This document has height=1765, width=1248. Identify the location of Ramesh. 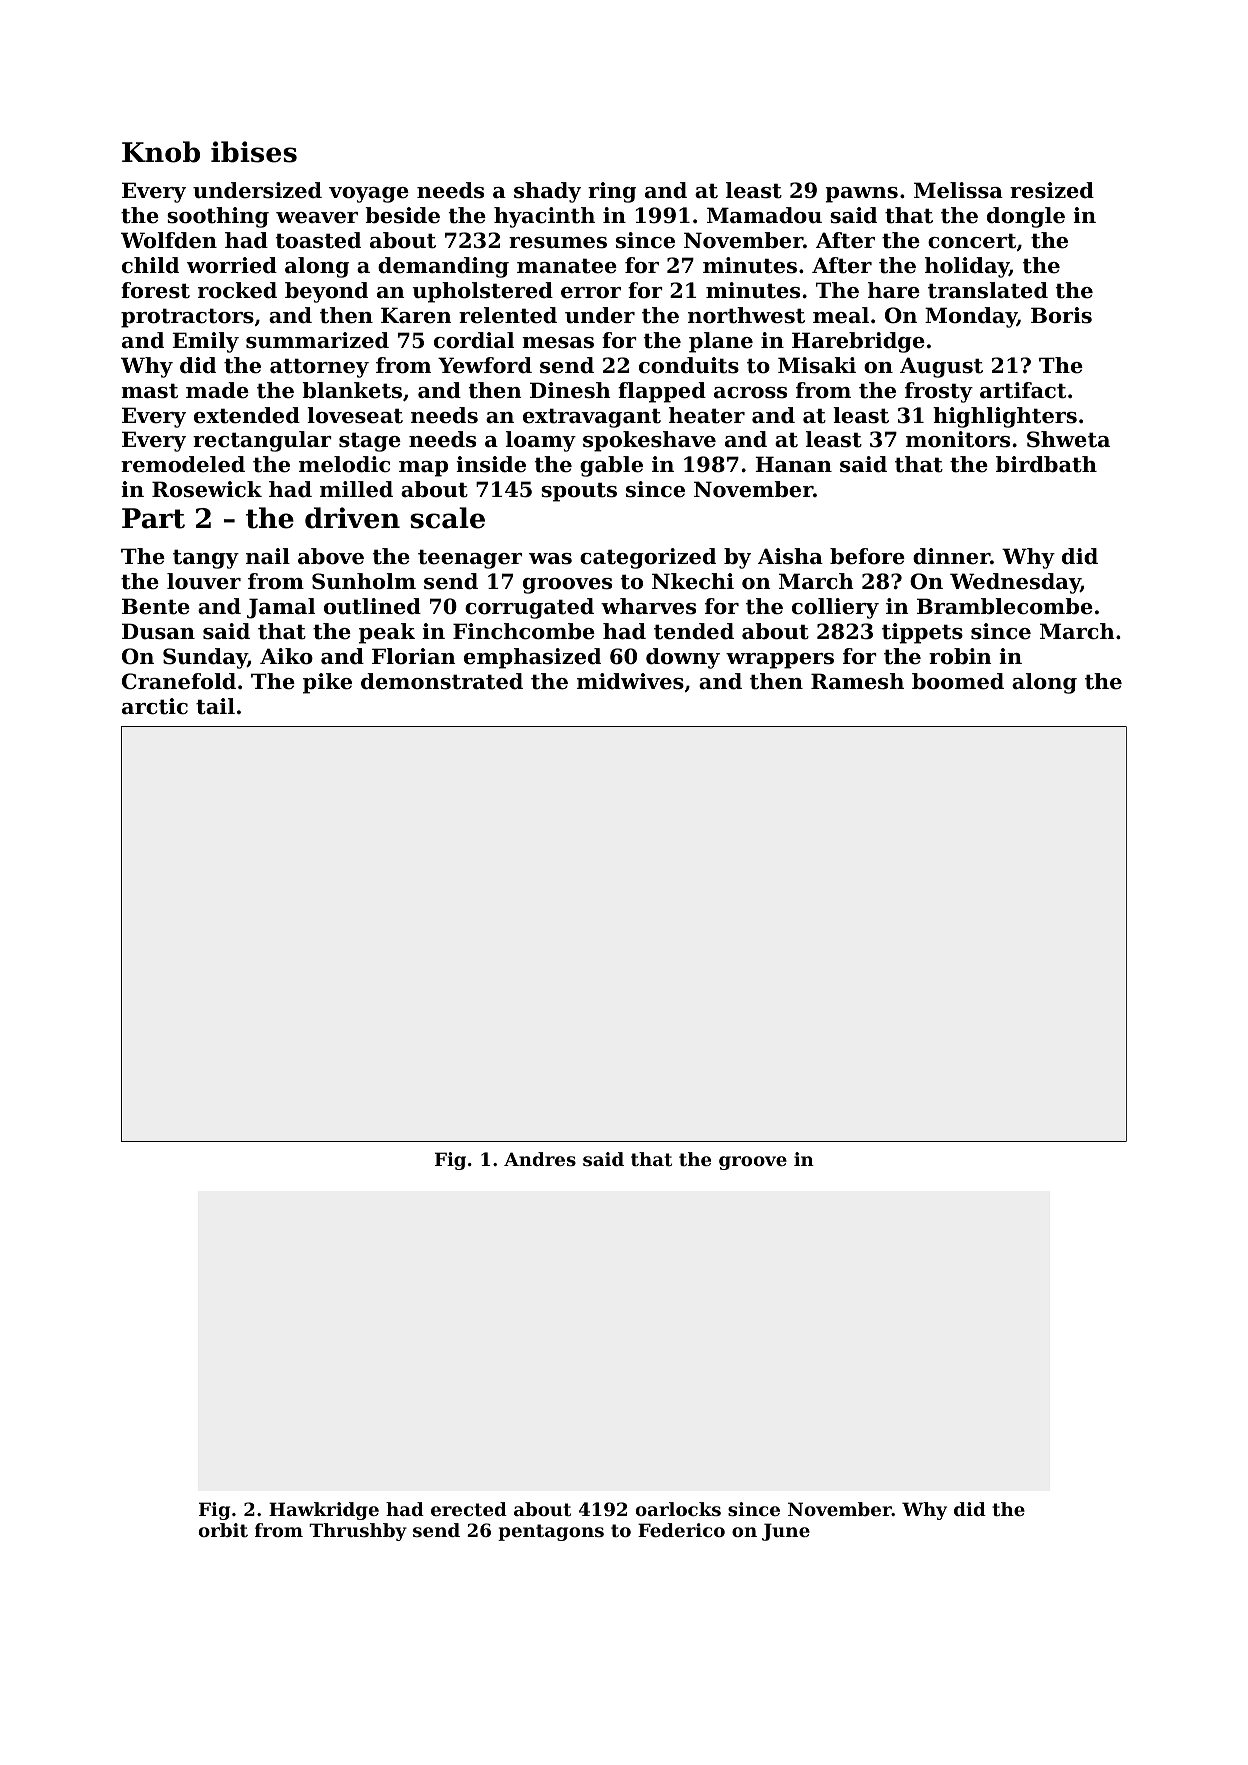
(857, 681).
